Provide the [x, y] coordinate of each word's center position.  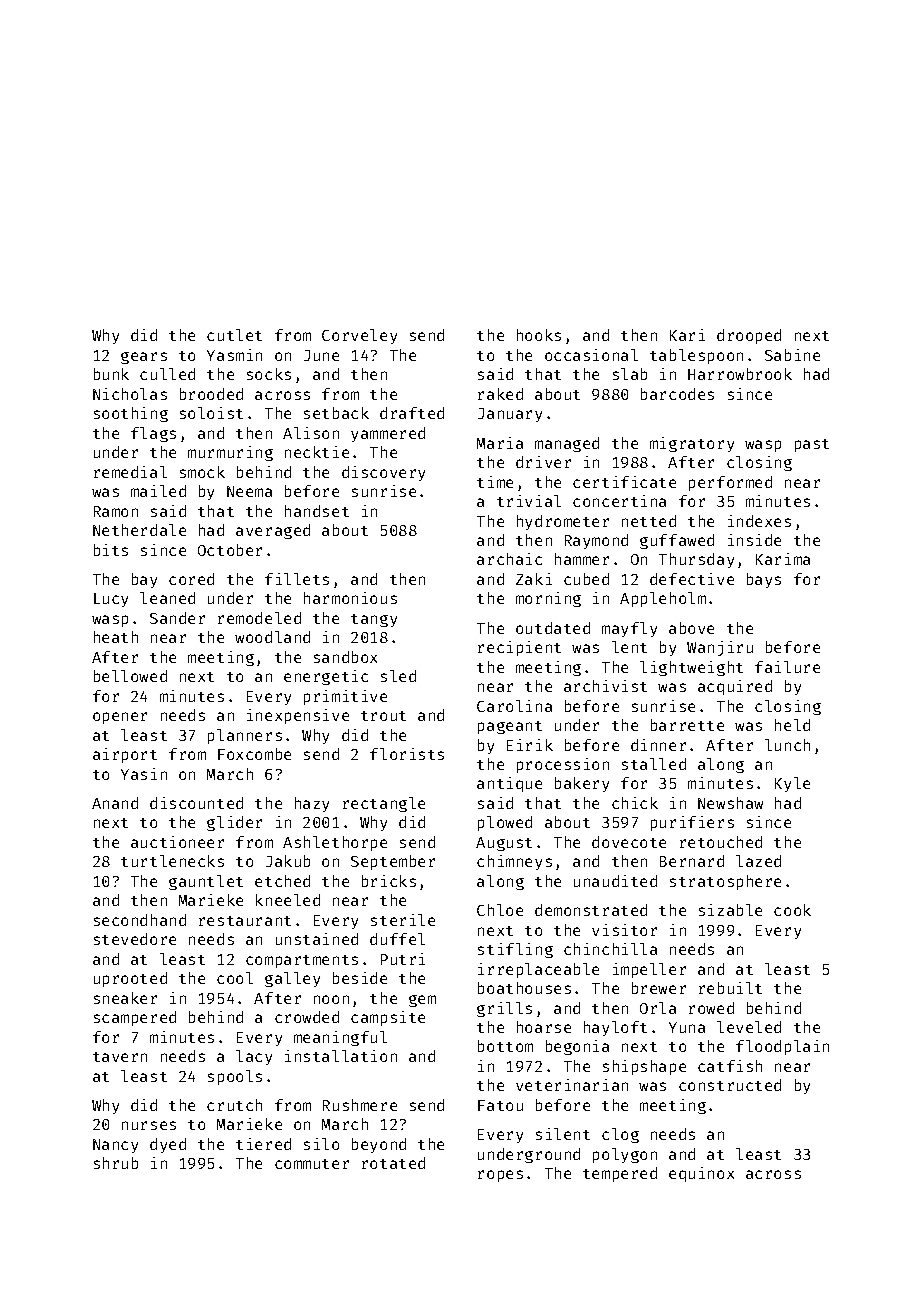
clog [620, 1135]
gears [144, 358]
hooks [539, 335]
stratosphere [725, 882]
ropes [500, 1176]
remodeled [259, 618]
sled [398, 676]
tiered [263, 1144]
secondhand [140, 920]
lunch [787, 745]
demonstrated [591, 910]
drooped [749, 336]
